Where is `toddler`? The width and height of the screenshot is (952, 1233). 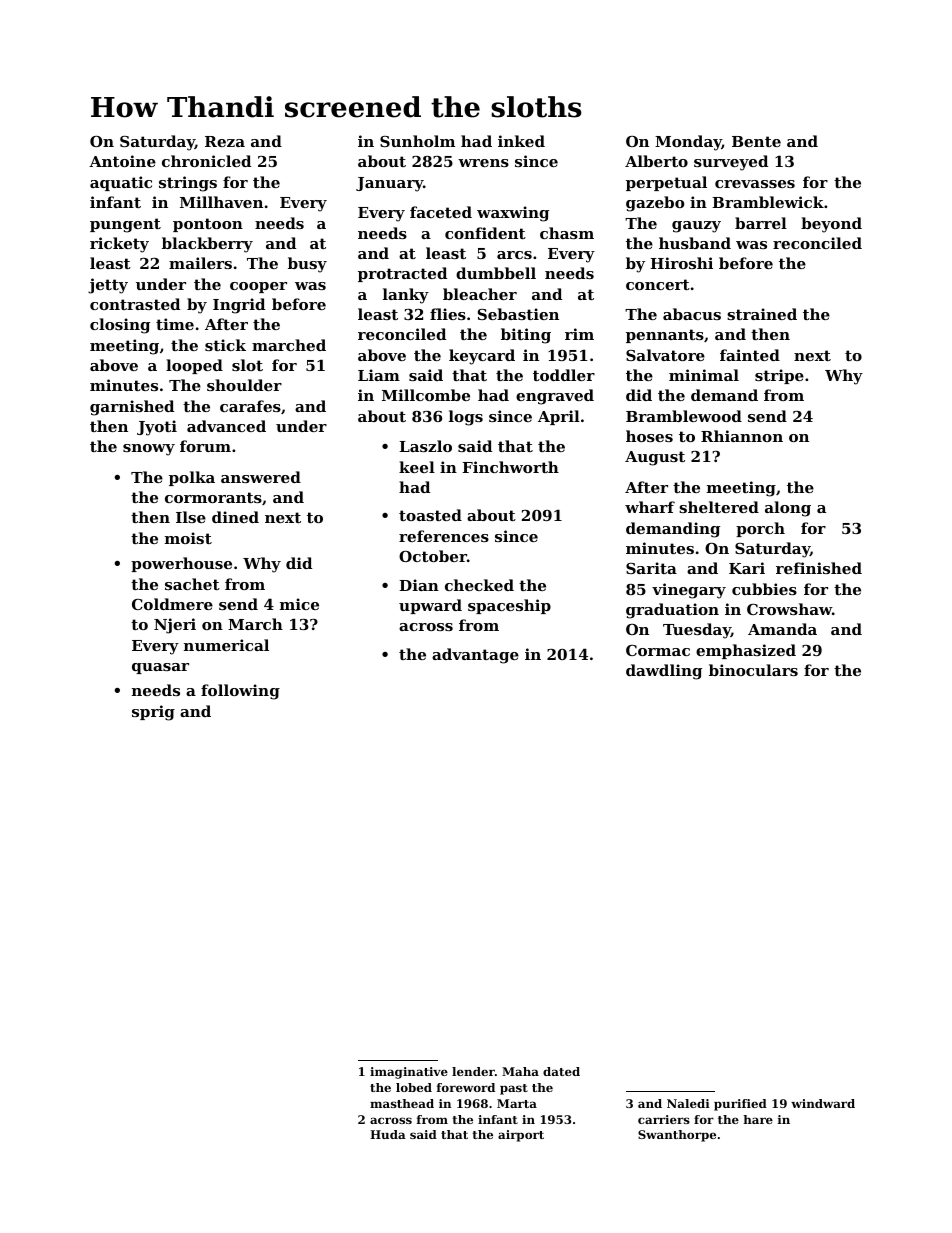 toddler is located at coordinates (564, 375).
